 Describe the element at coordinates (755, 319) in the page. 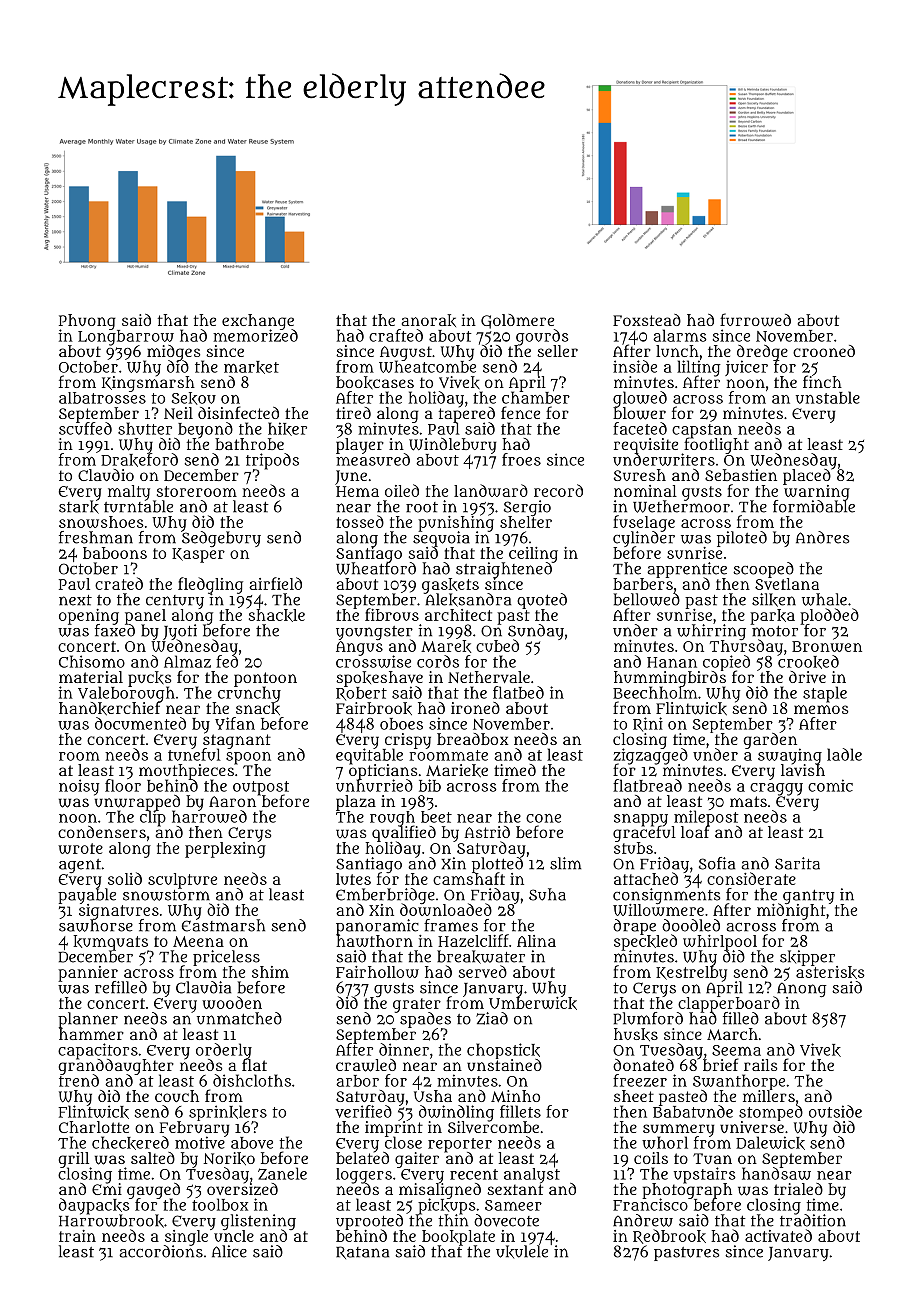

I see `furrowed` at that location.
